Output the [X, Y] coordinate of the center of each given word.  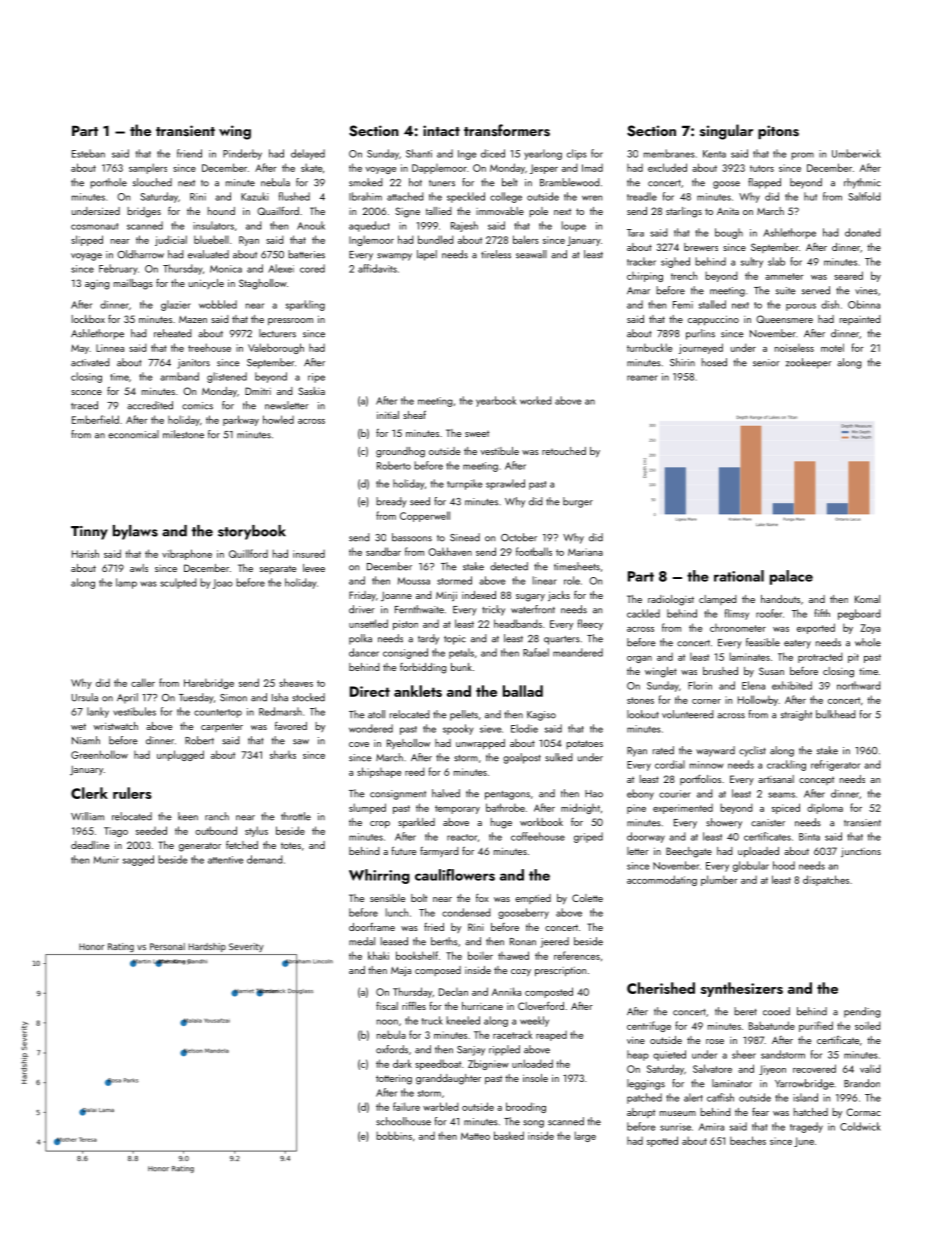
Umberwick [856, 153]
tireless [496, 254]
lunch [397, 912]
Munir [106, 860]
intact [441, 130]
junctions [861, 852]
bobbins [394, 1135]
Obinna [864, 304]
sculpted [178, 583]
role [572, 580]
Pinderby [242, 154]
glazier [176, 305]
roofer [769, 613]
